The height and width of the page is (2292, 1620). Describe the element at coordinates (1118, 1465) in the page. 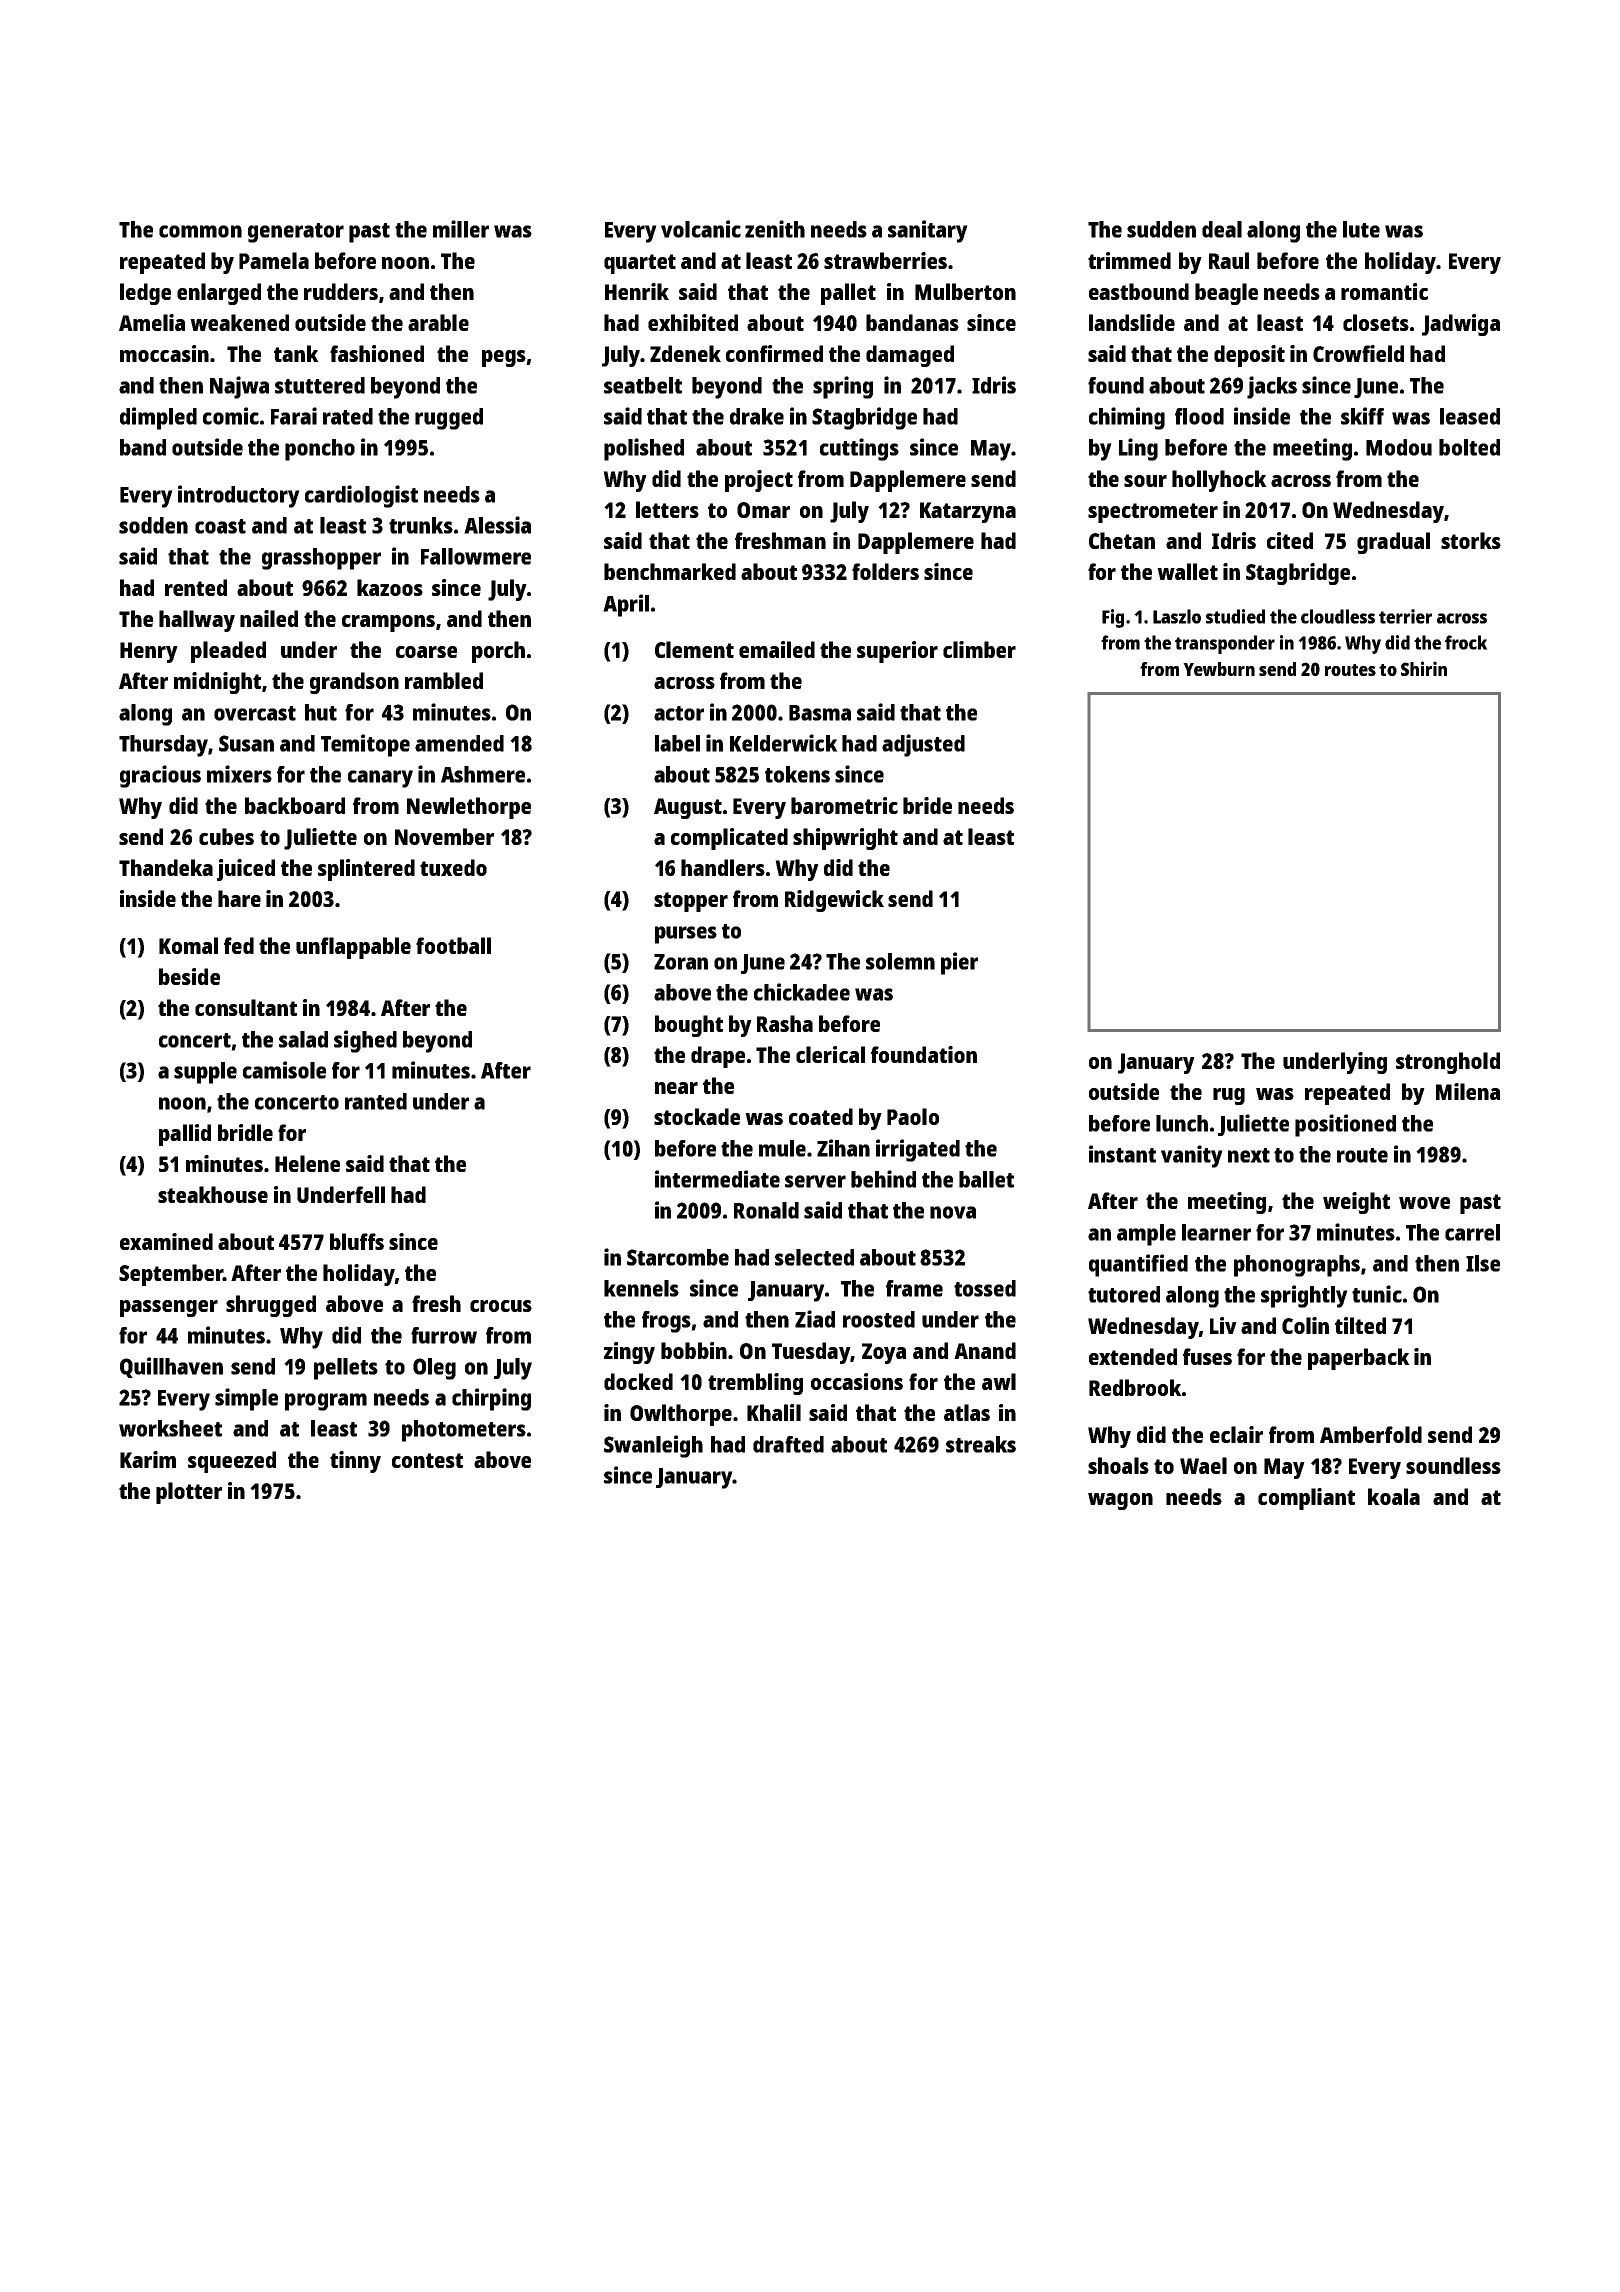

I see `shoals` at that location.
